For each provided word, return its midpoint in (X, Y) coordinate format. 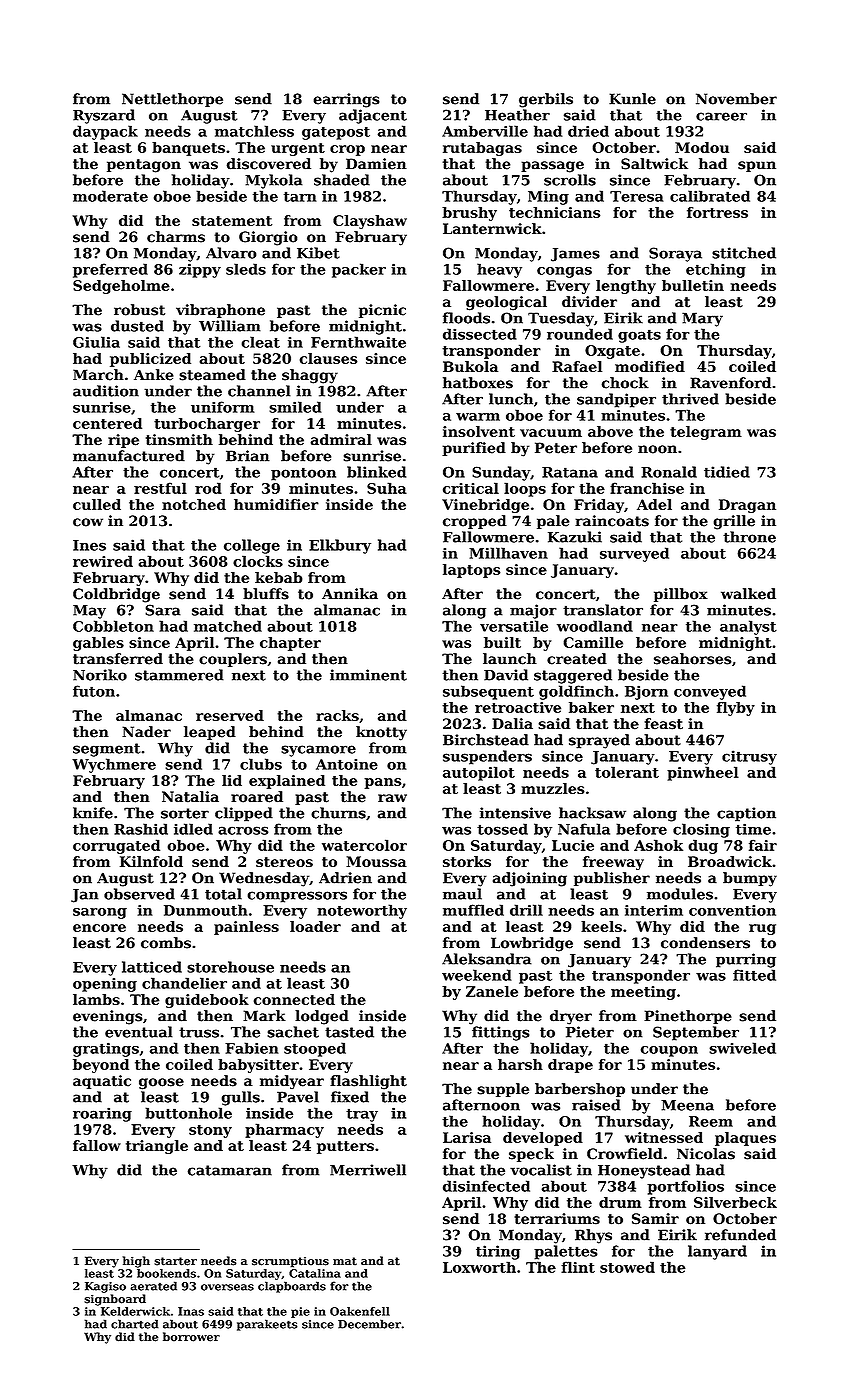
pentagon (144, 166)
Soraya (675, 254)
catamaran (230, 1170)
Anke (154, 375)
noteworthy (362, 911)
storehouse (230, 967)
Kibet (318, 253)
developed (543, 1139)
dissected (480, 334)
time (753, 829)
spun (757, 166)
